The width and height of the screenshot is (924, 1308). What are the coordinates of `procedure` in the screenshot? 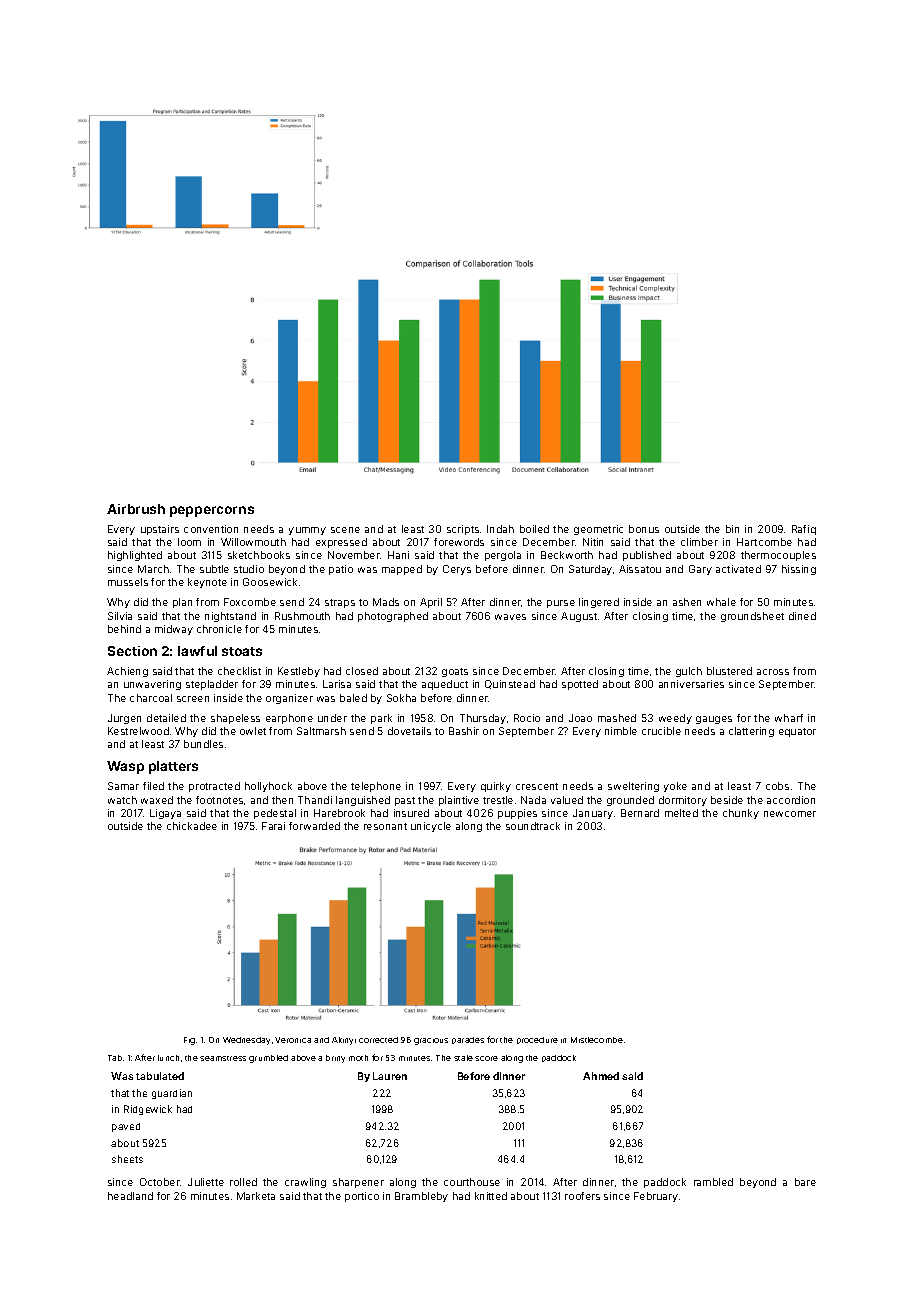 It's located at (537, 1040).
